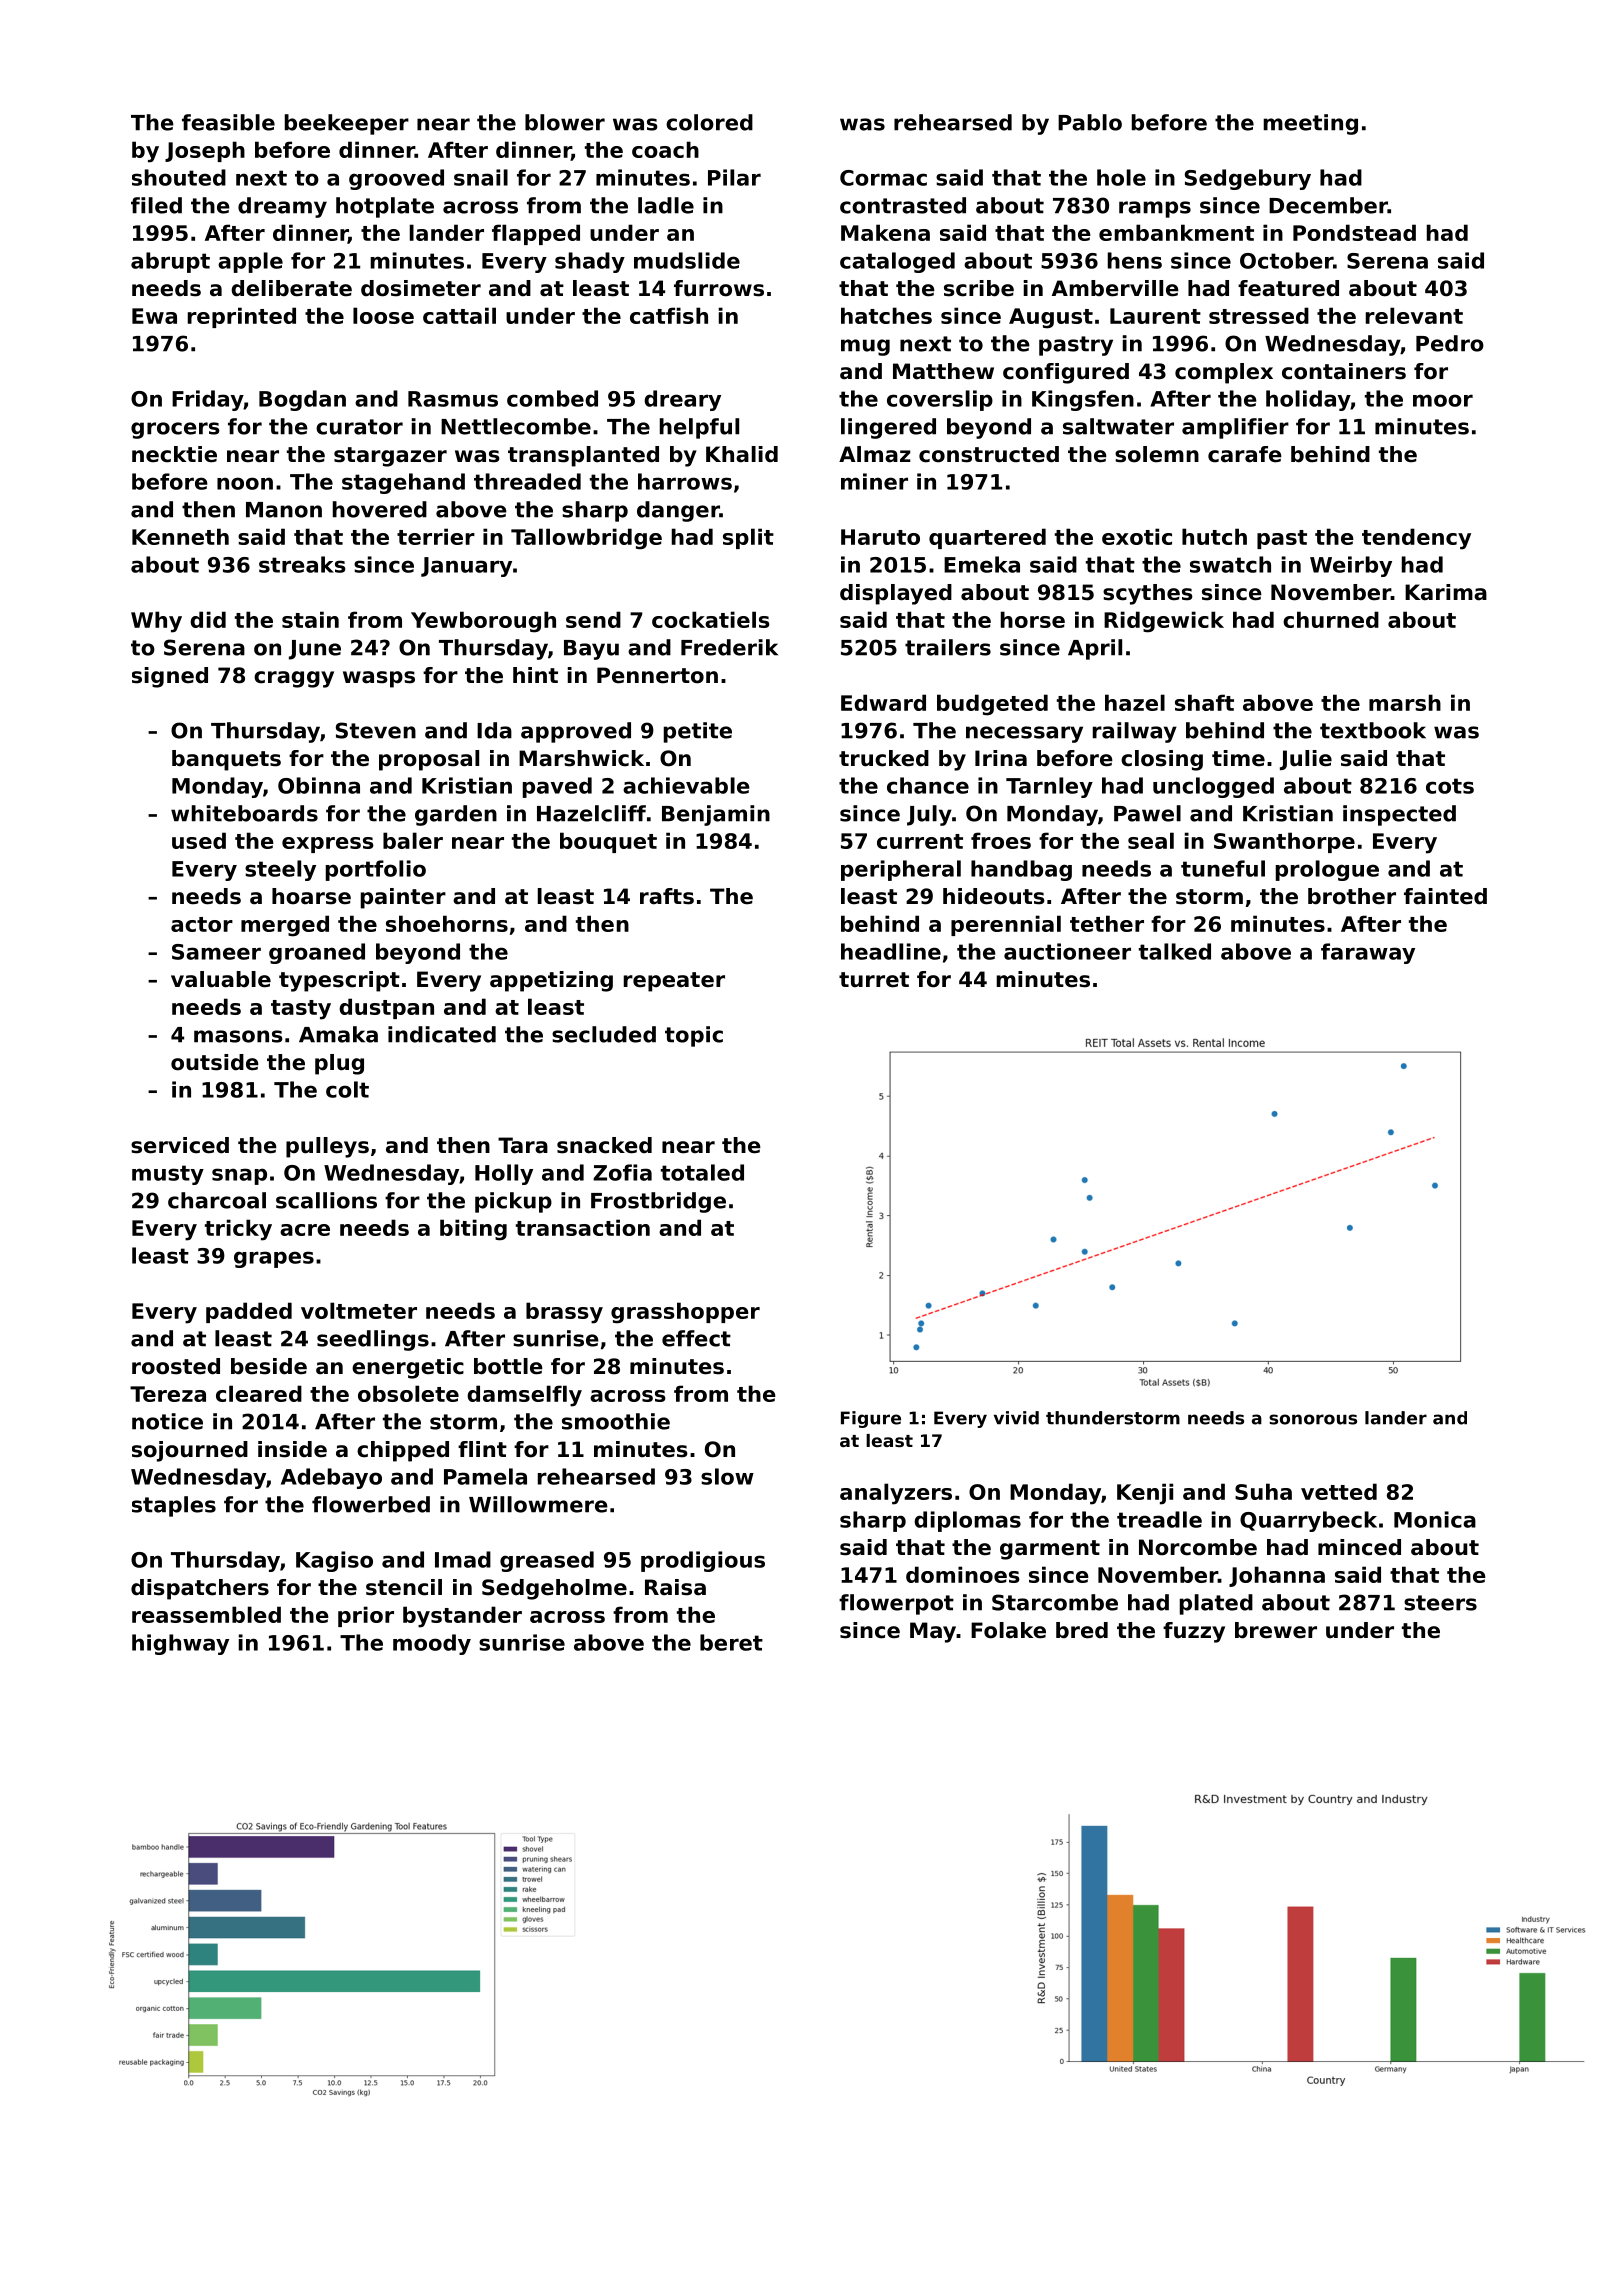 Image resolution: width=1620 pixels, height=2292 pixels. I want to click on moody, so click(432, 1644).
